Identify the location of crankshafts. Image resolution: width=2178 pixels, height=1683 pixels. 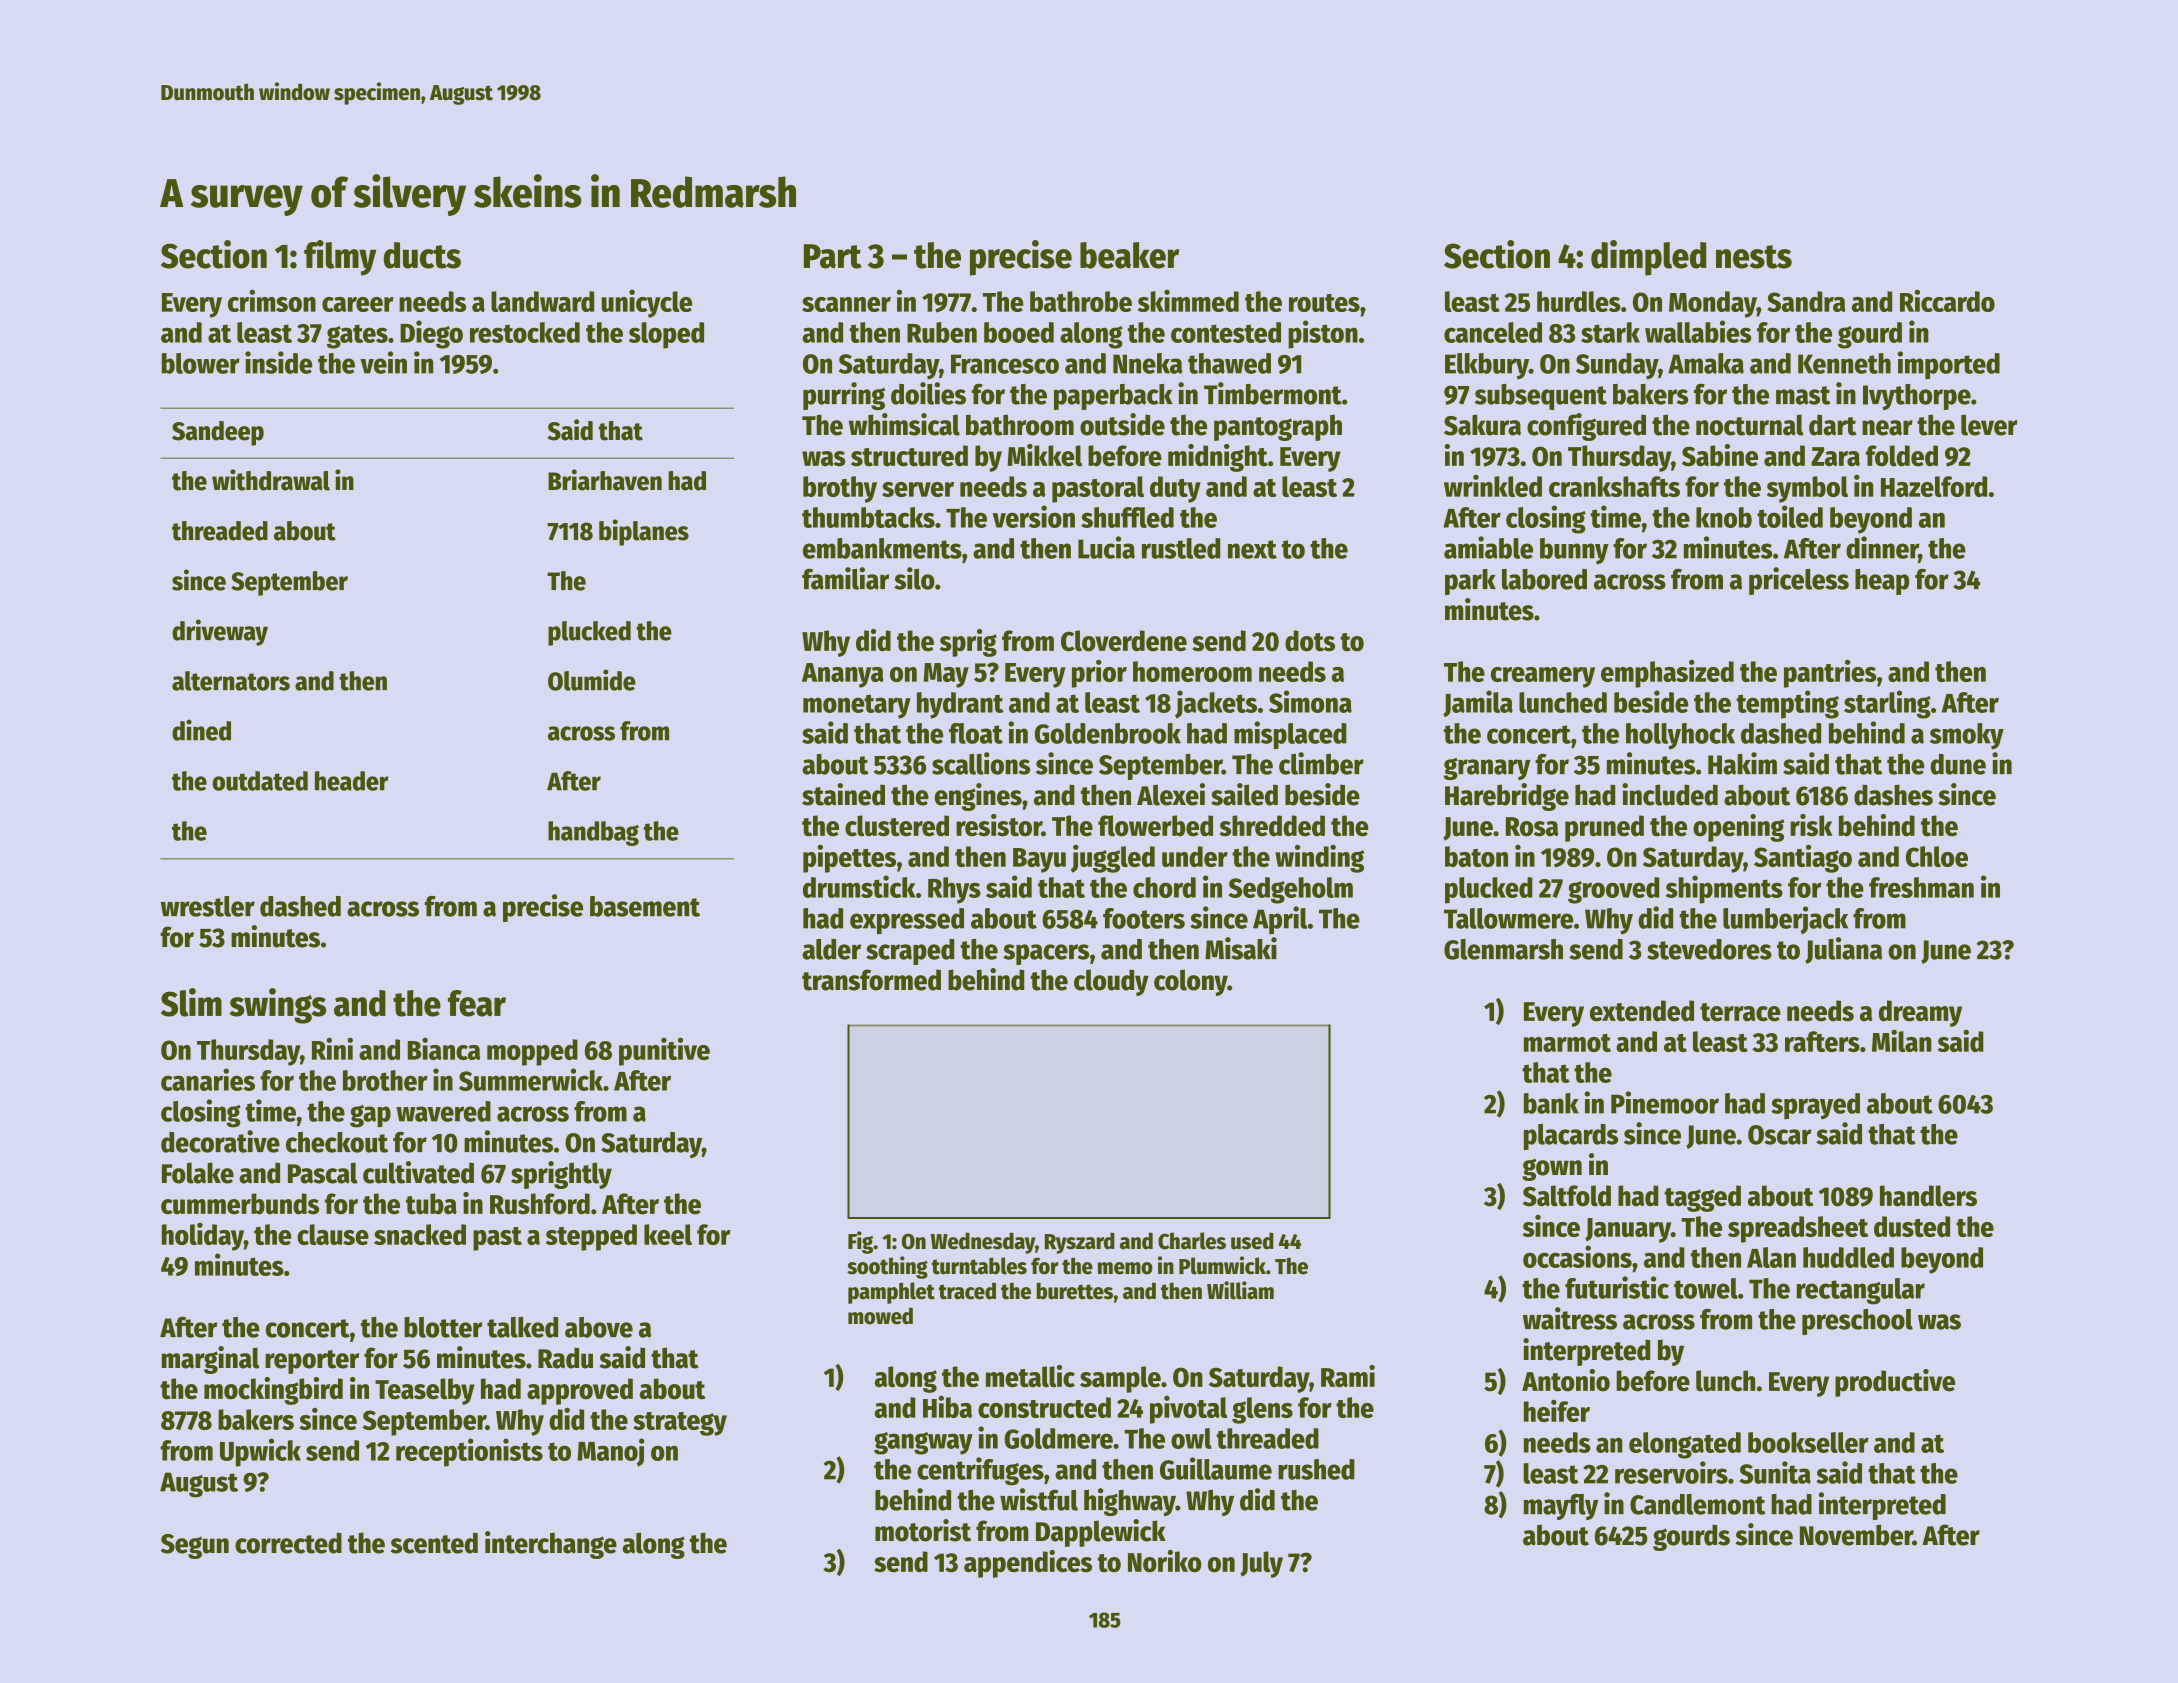
(1614, 486).
